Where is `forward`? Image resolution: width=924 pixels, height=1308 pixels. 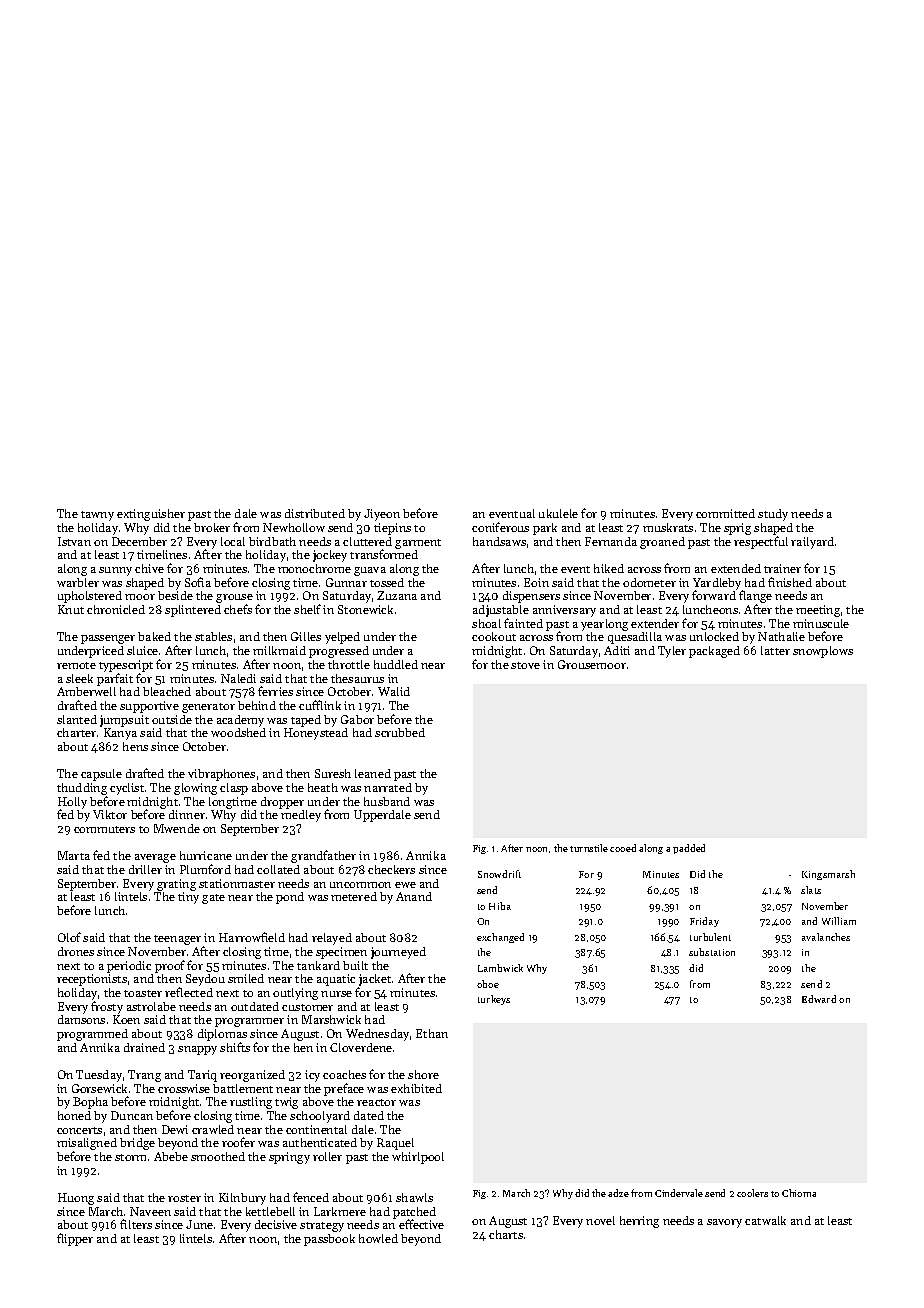
forward is located at coordinates (714, 595).
